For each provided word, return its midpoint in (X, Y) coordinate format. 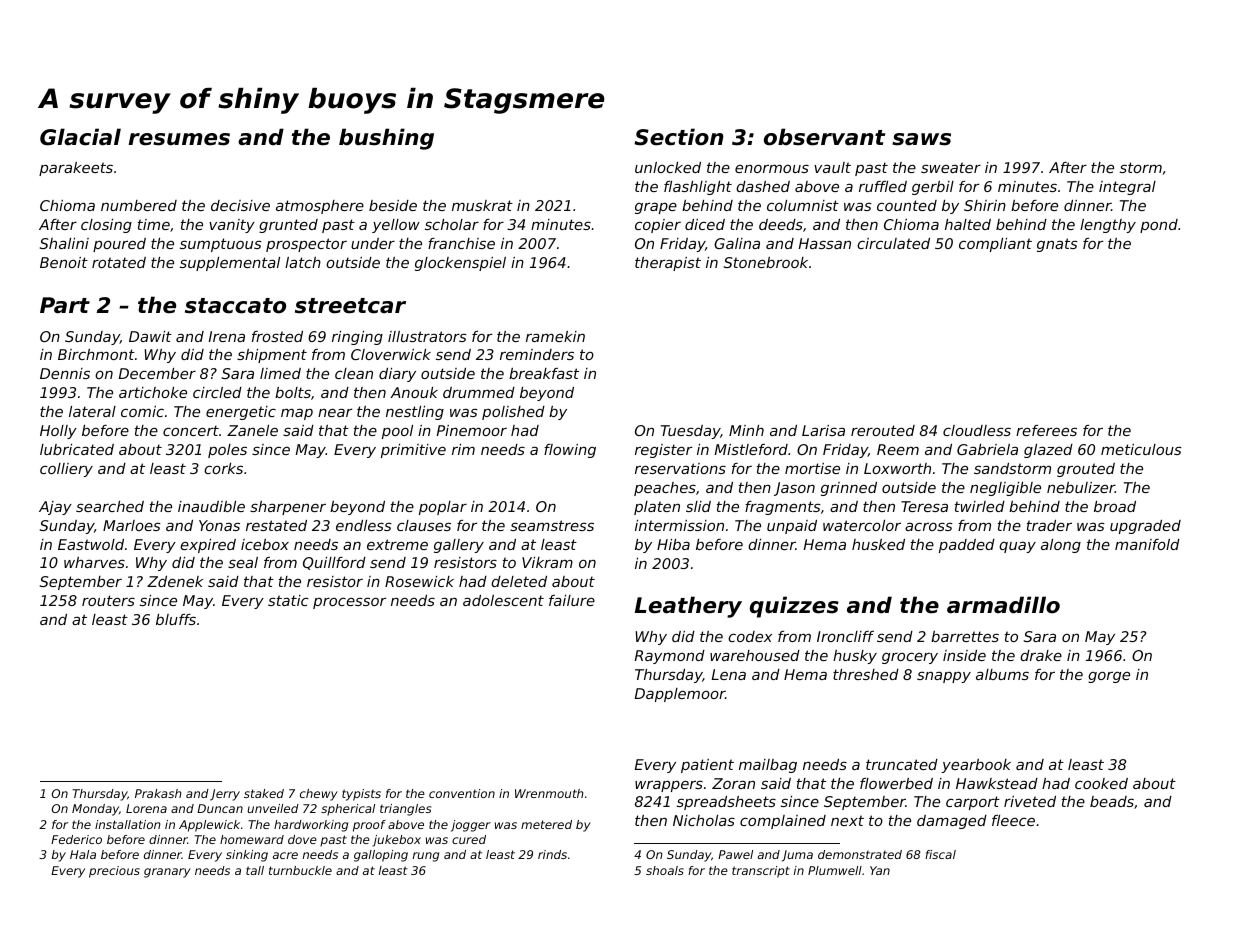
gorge (1109, 677)
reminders (537, 354)
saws (921, 139)
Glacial (80, 137)
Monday (95, 810)
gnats (1057, 245)
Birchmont (96, 354)
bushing (386, 139)
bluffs (176, 619)
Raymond (670, 657)
